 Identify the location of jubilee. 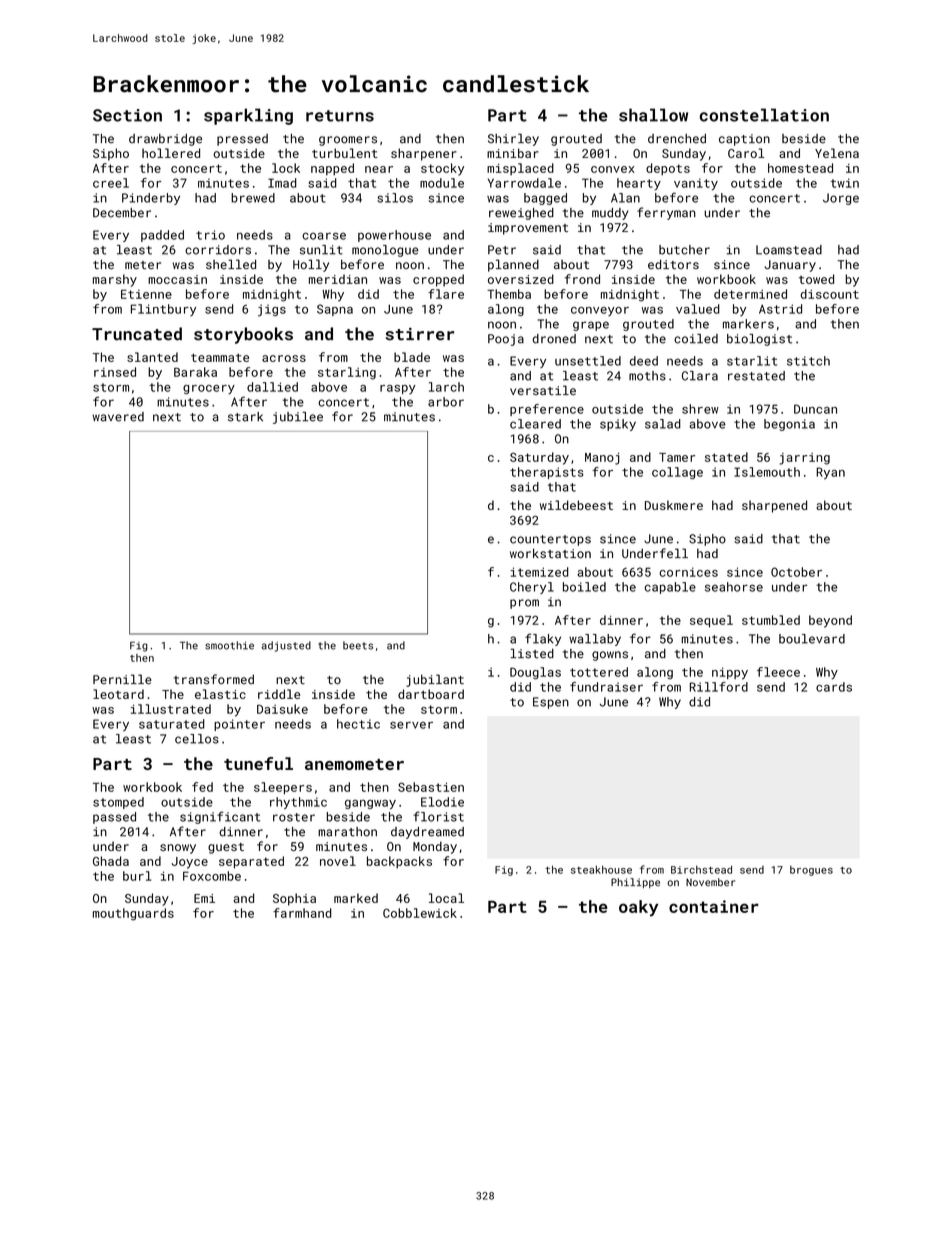
(298, 418).
